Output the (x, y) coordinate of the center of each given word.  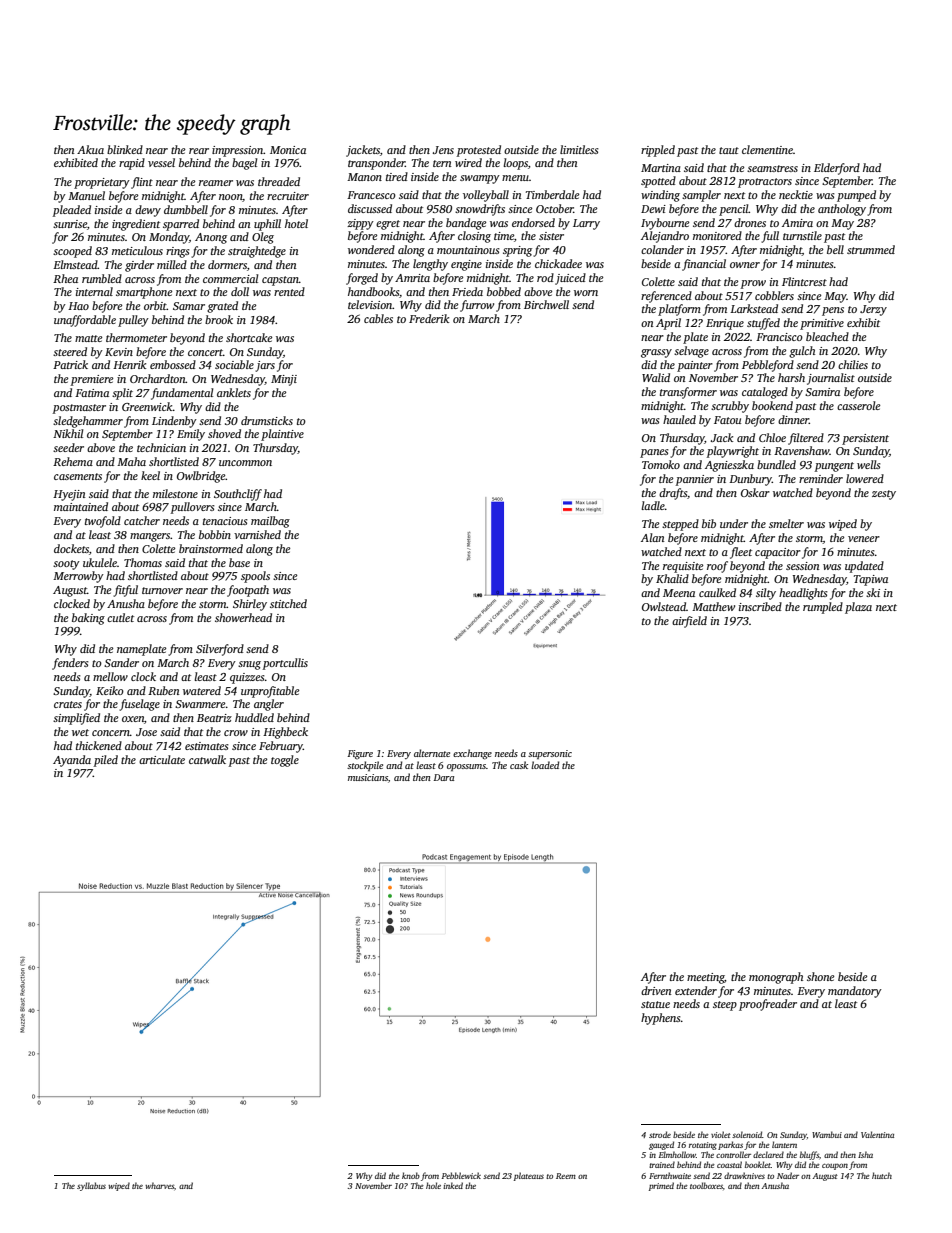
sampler (701, 196)
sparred (181, 225)
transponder (376, 164)
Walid (656, 377)
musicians (368, 777)
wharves (159, 1185)
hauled (679, 419)
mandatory (855, 992)
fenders (70, 664)
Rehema (73, 461)
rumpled (823, 608)
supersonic (550, 754)
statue (655, 1004)
